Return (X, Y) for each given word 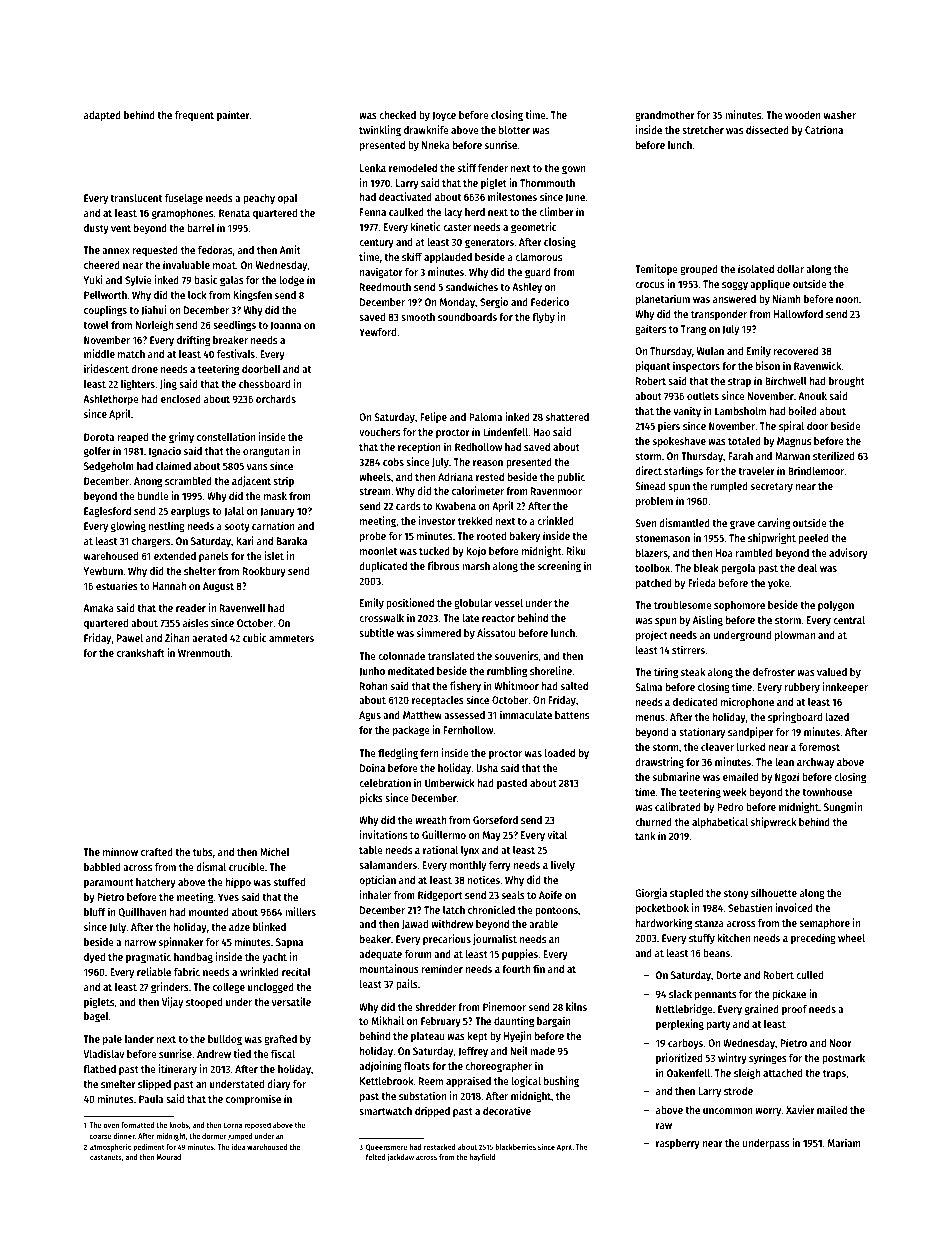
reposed (257, 1126)
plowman (795, 636)
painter (233, 116)
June (575, 198)
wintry (732, 1059)
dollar (790, 269)
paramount (109, 884)
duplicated (383, 567)
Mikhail (388, 1020)
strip (283, 482)
